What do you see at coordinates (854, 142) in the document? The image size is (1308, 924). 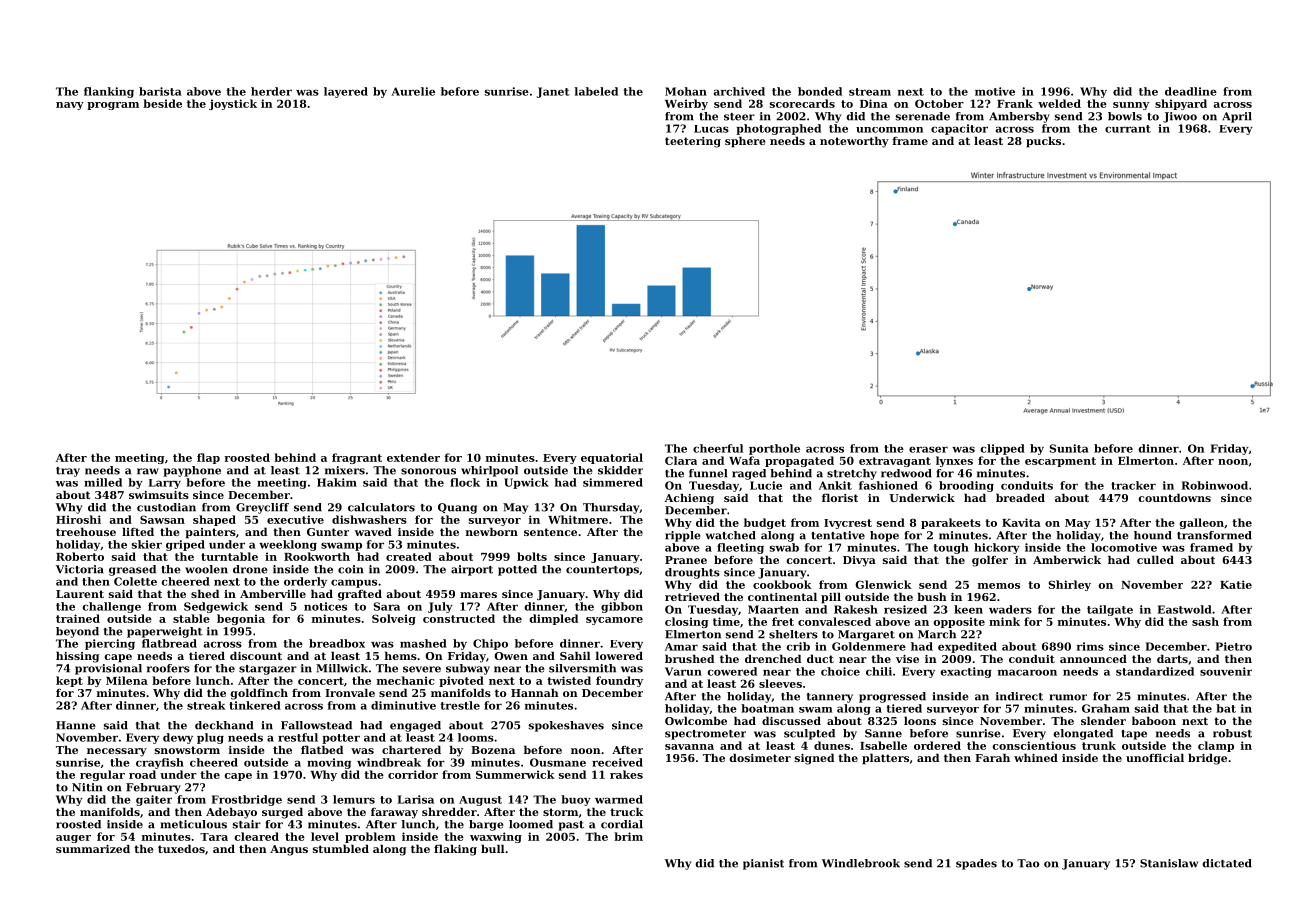 I see `noteworthy` at bounding box center [854, 142].
